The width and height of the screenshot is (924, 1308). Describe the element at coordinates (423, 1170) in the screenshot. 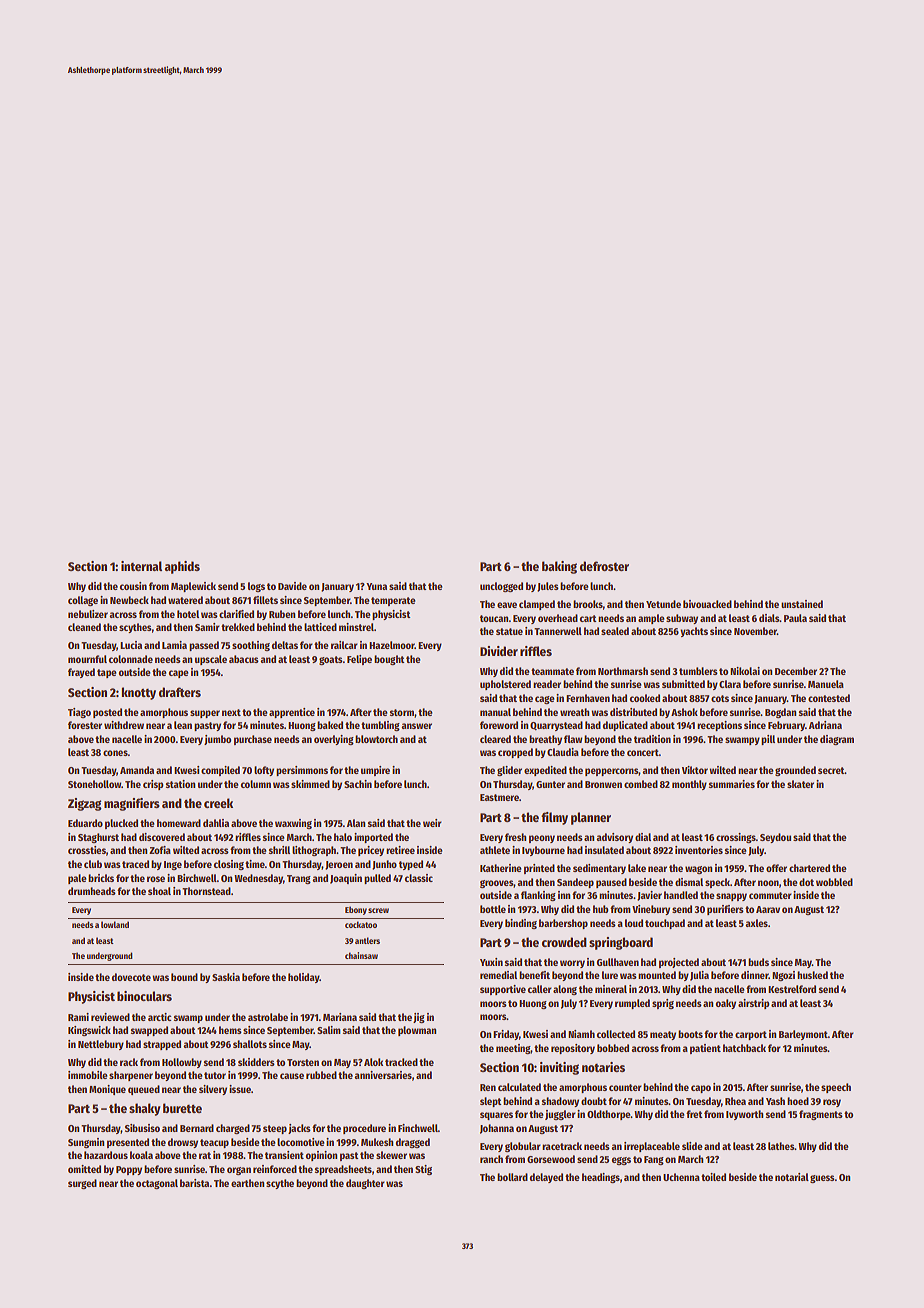

I see `Stig` at that location.
